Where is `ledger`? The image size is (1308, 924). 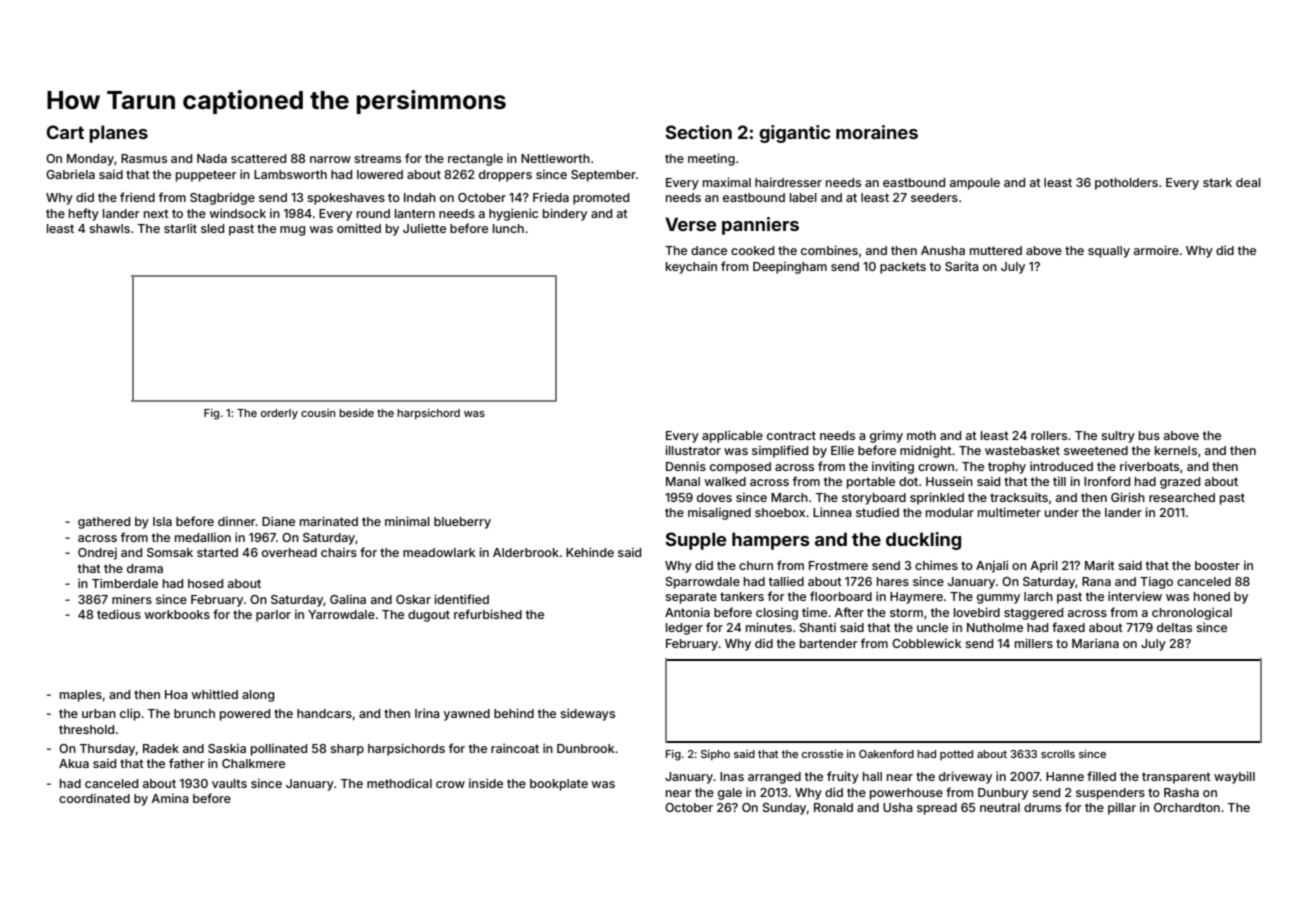
ledger is located at coordinates (684, 629).
